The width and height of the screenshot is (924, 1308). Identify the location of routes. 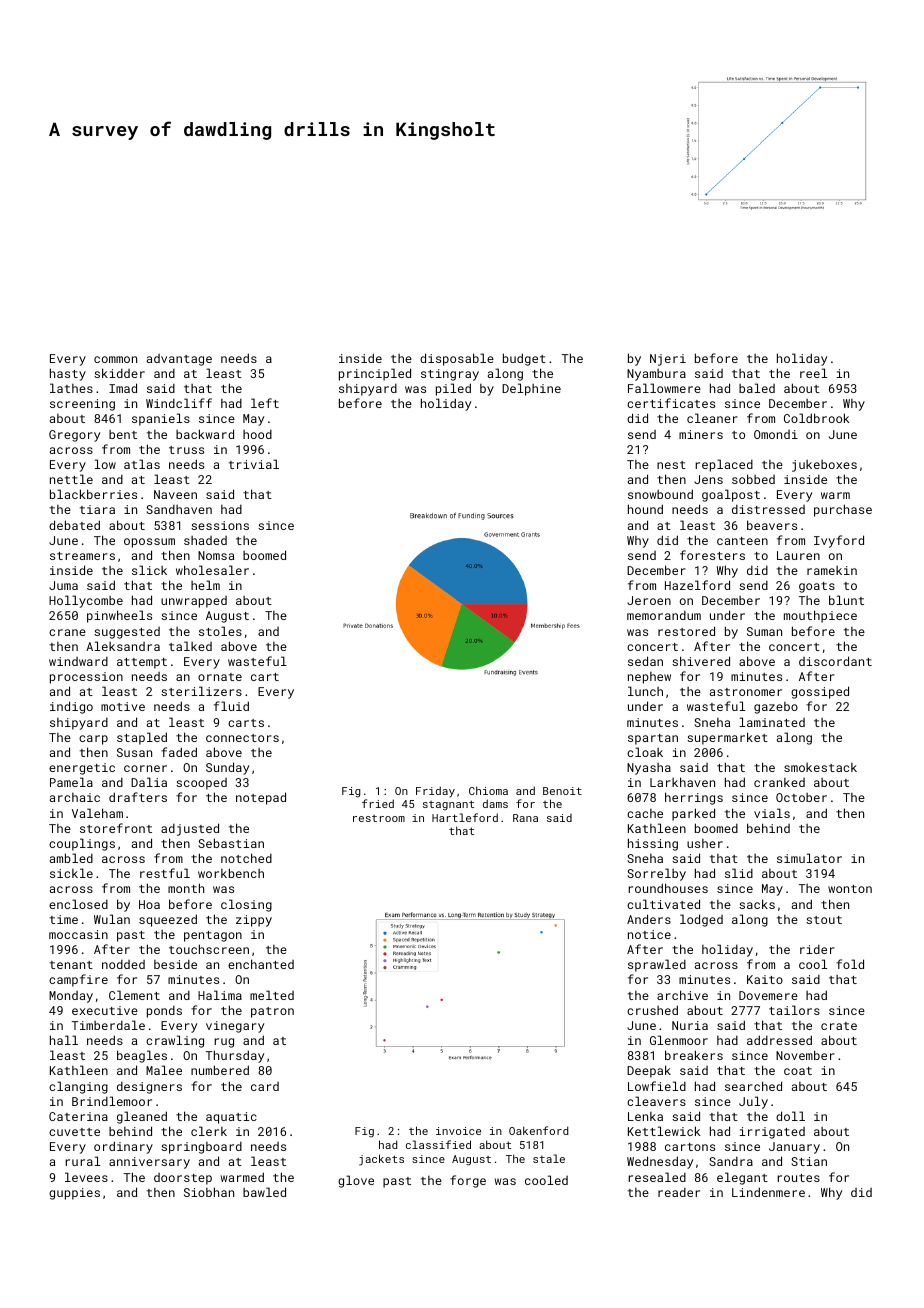
(798, 1178).
